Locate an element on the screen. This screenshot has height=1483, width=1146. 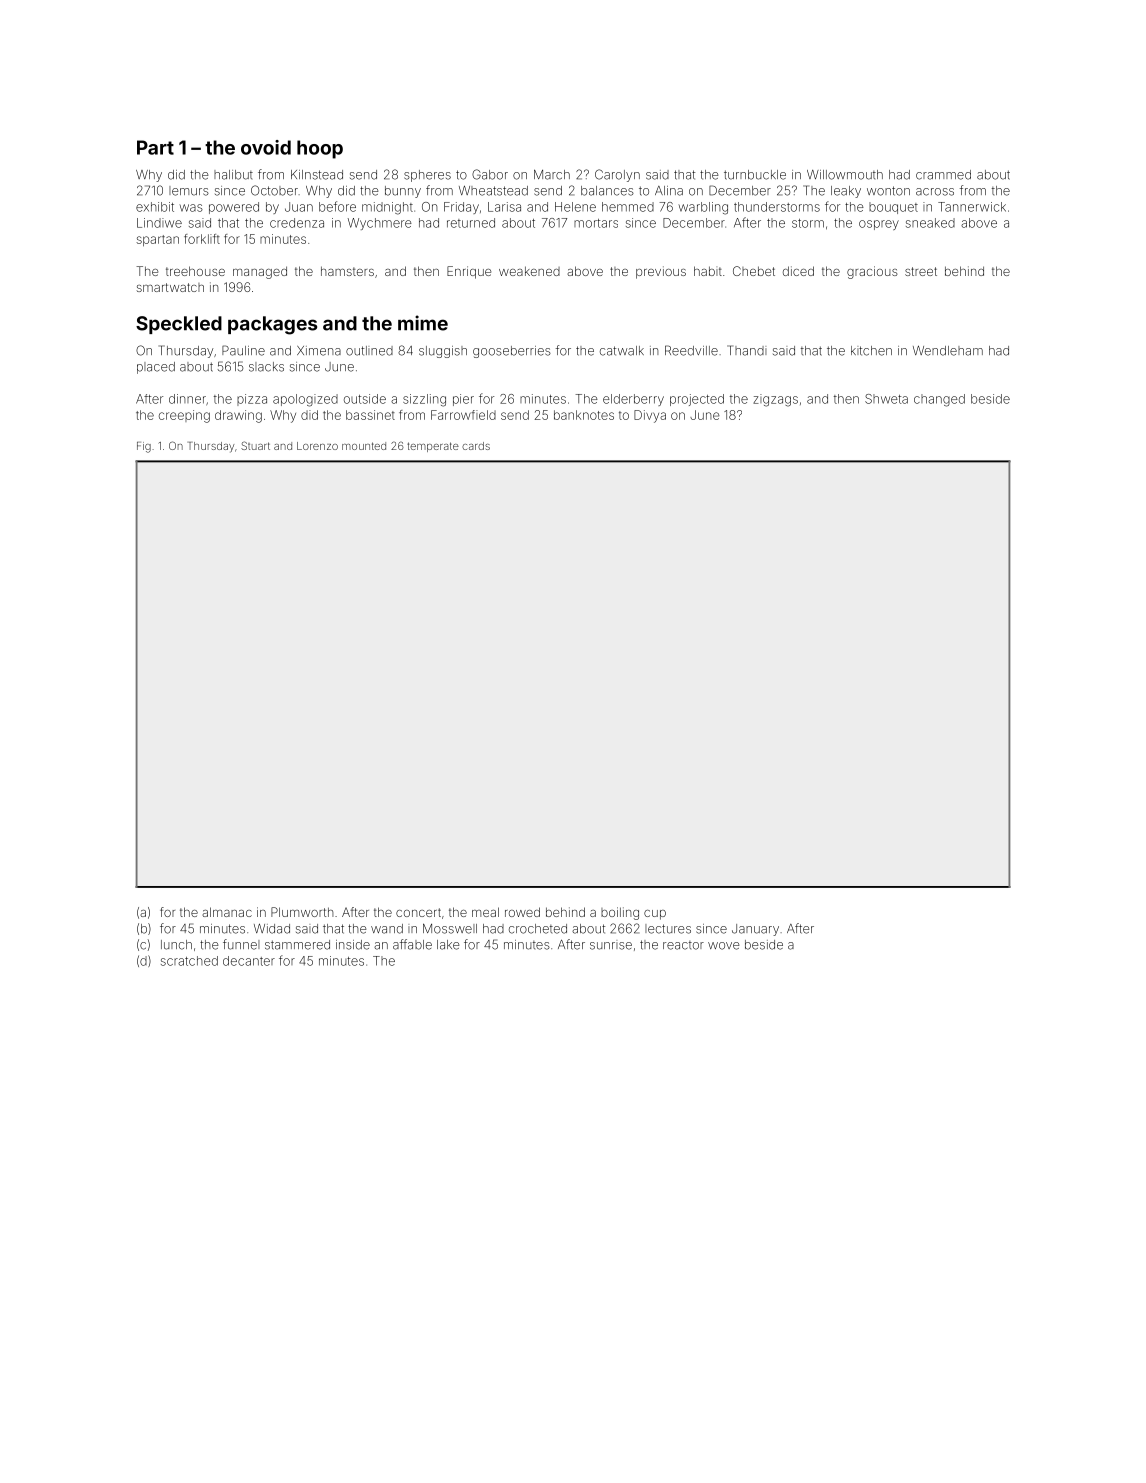
cards is located at coordinates (476, 446).
